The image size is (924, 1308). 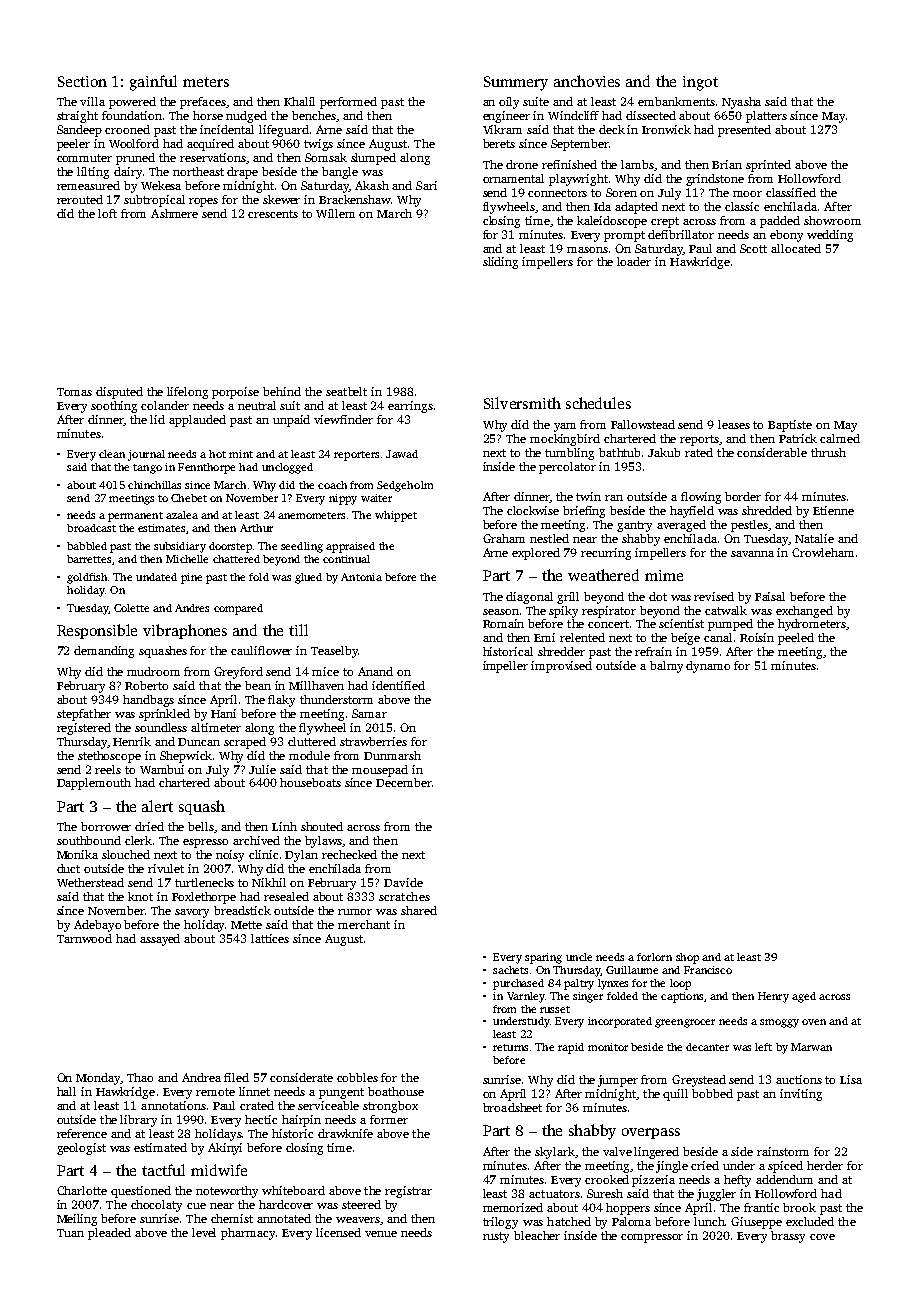 I want to click on bleacher, so click(x=537, y=1235).
